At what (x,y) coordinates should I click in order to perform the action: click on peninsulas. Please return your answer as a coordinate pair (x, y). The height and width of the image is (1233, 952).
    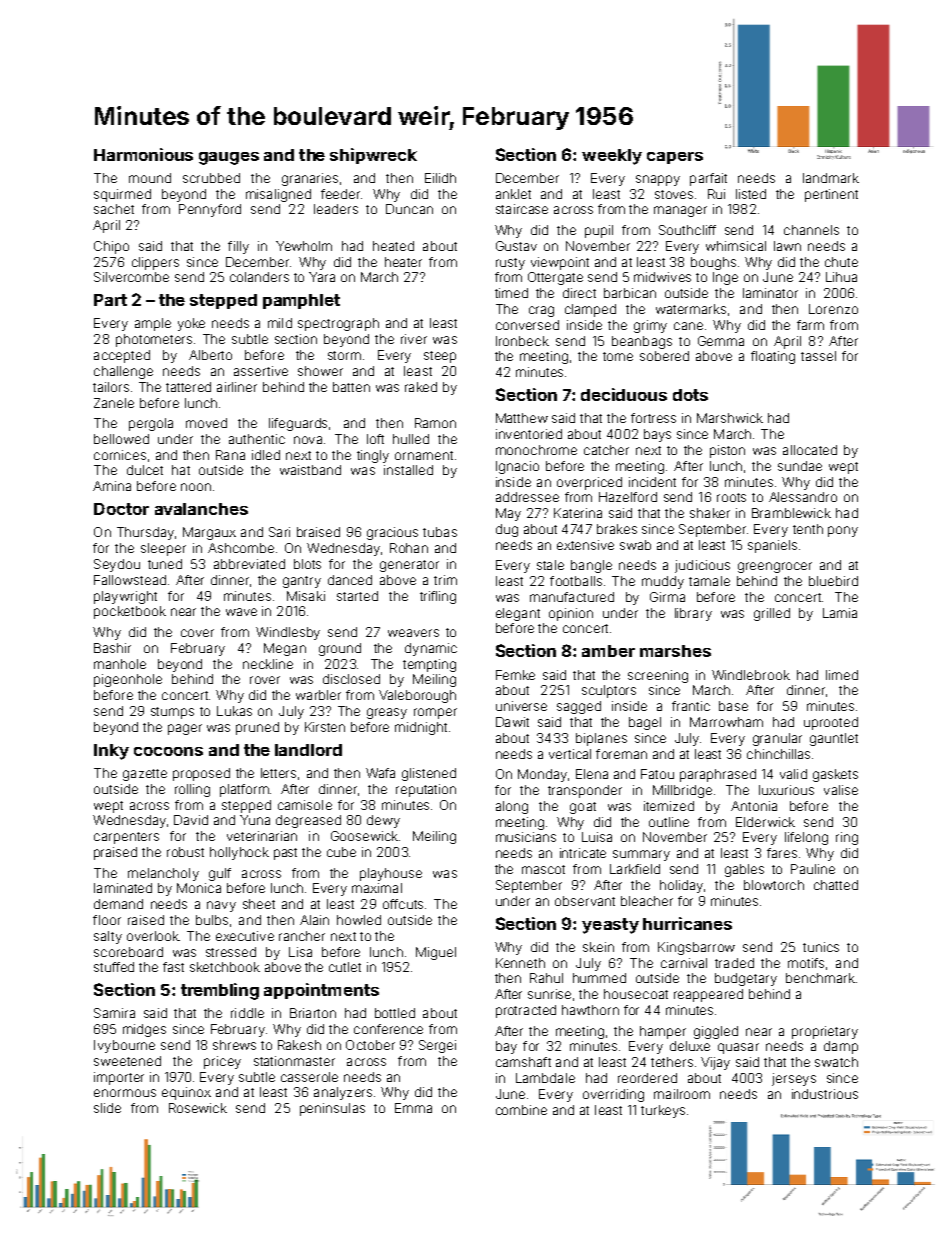
    Looking at the image, I should click on (332, 1109).
